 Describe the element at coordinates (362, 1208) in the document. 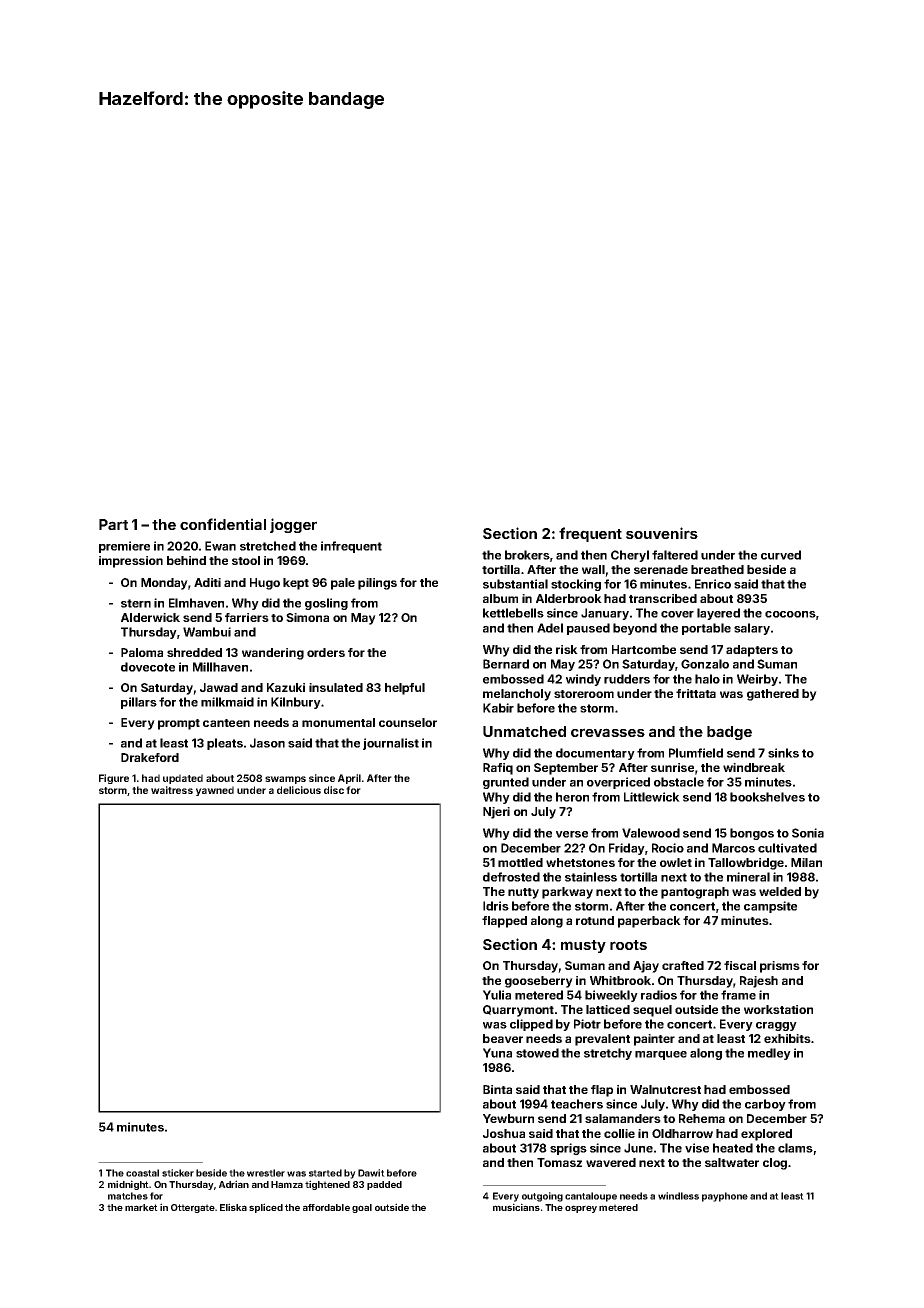

I see `goal` at that location.
